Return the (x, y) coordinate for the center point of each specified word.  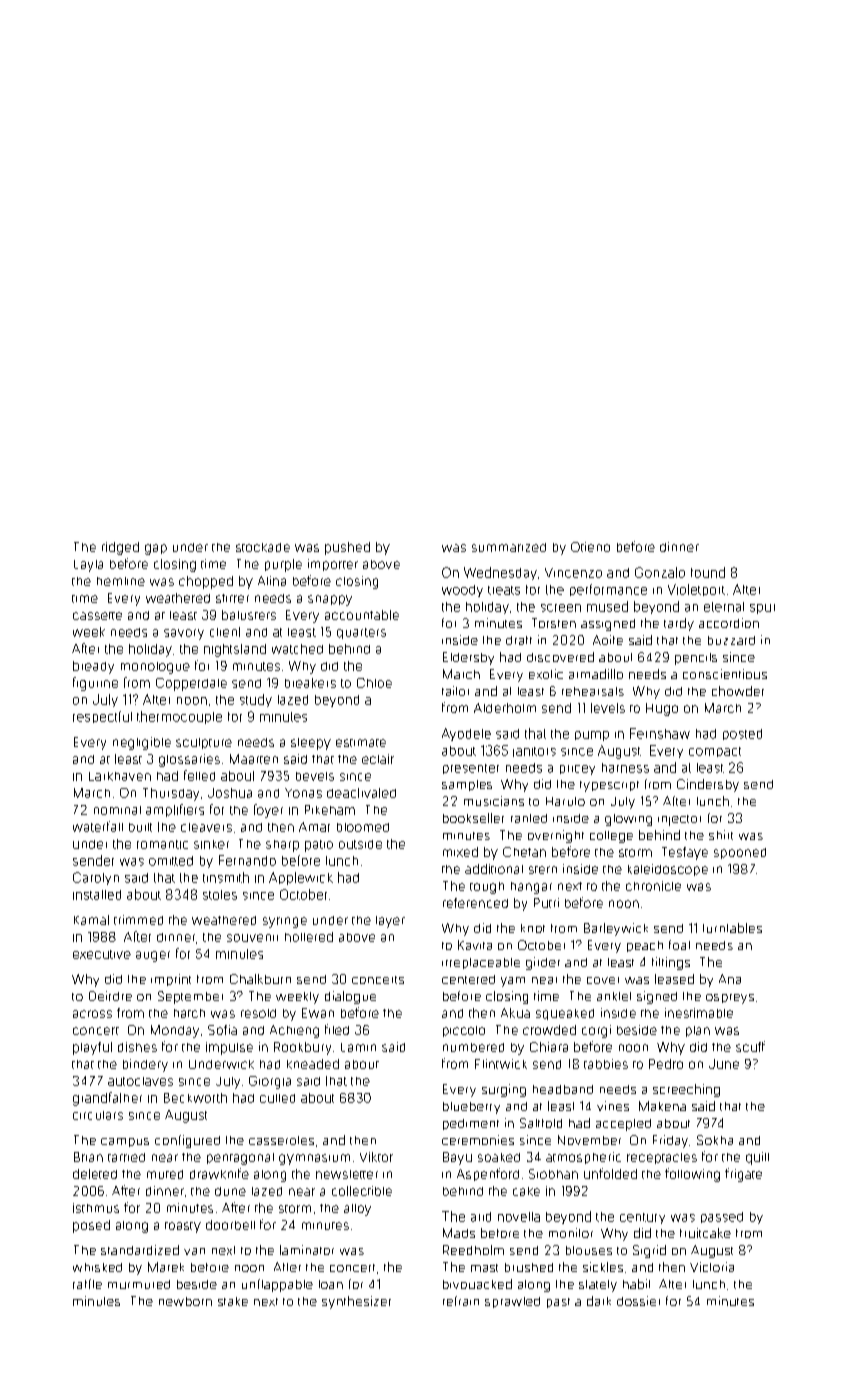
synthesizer (356, 1302)
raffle (87, 1284)
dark (599, 1301)
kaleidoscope (668, 870)
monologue (155, 668)
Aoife (608, 640)
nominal (117, 810)
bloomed (363, 827)
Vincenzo (573, 573)
